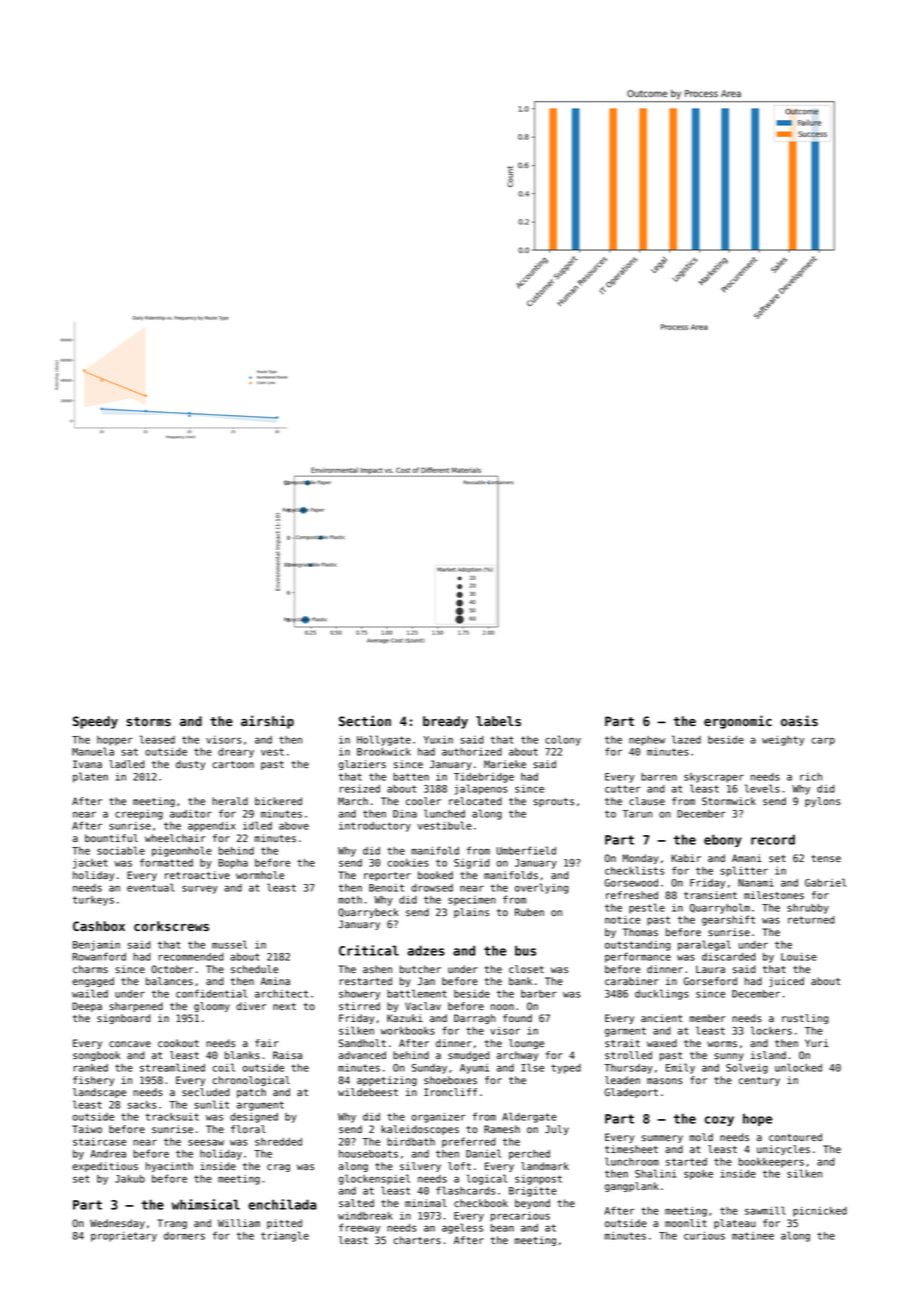 The image size is (924, 1308). What do you see at coordinates (738, 722) in the screenshot?
I see `ergonomic` at bounding box center [738, 722].
